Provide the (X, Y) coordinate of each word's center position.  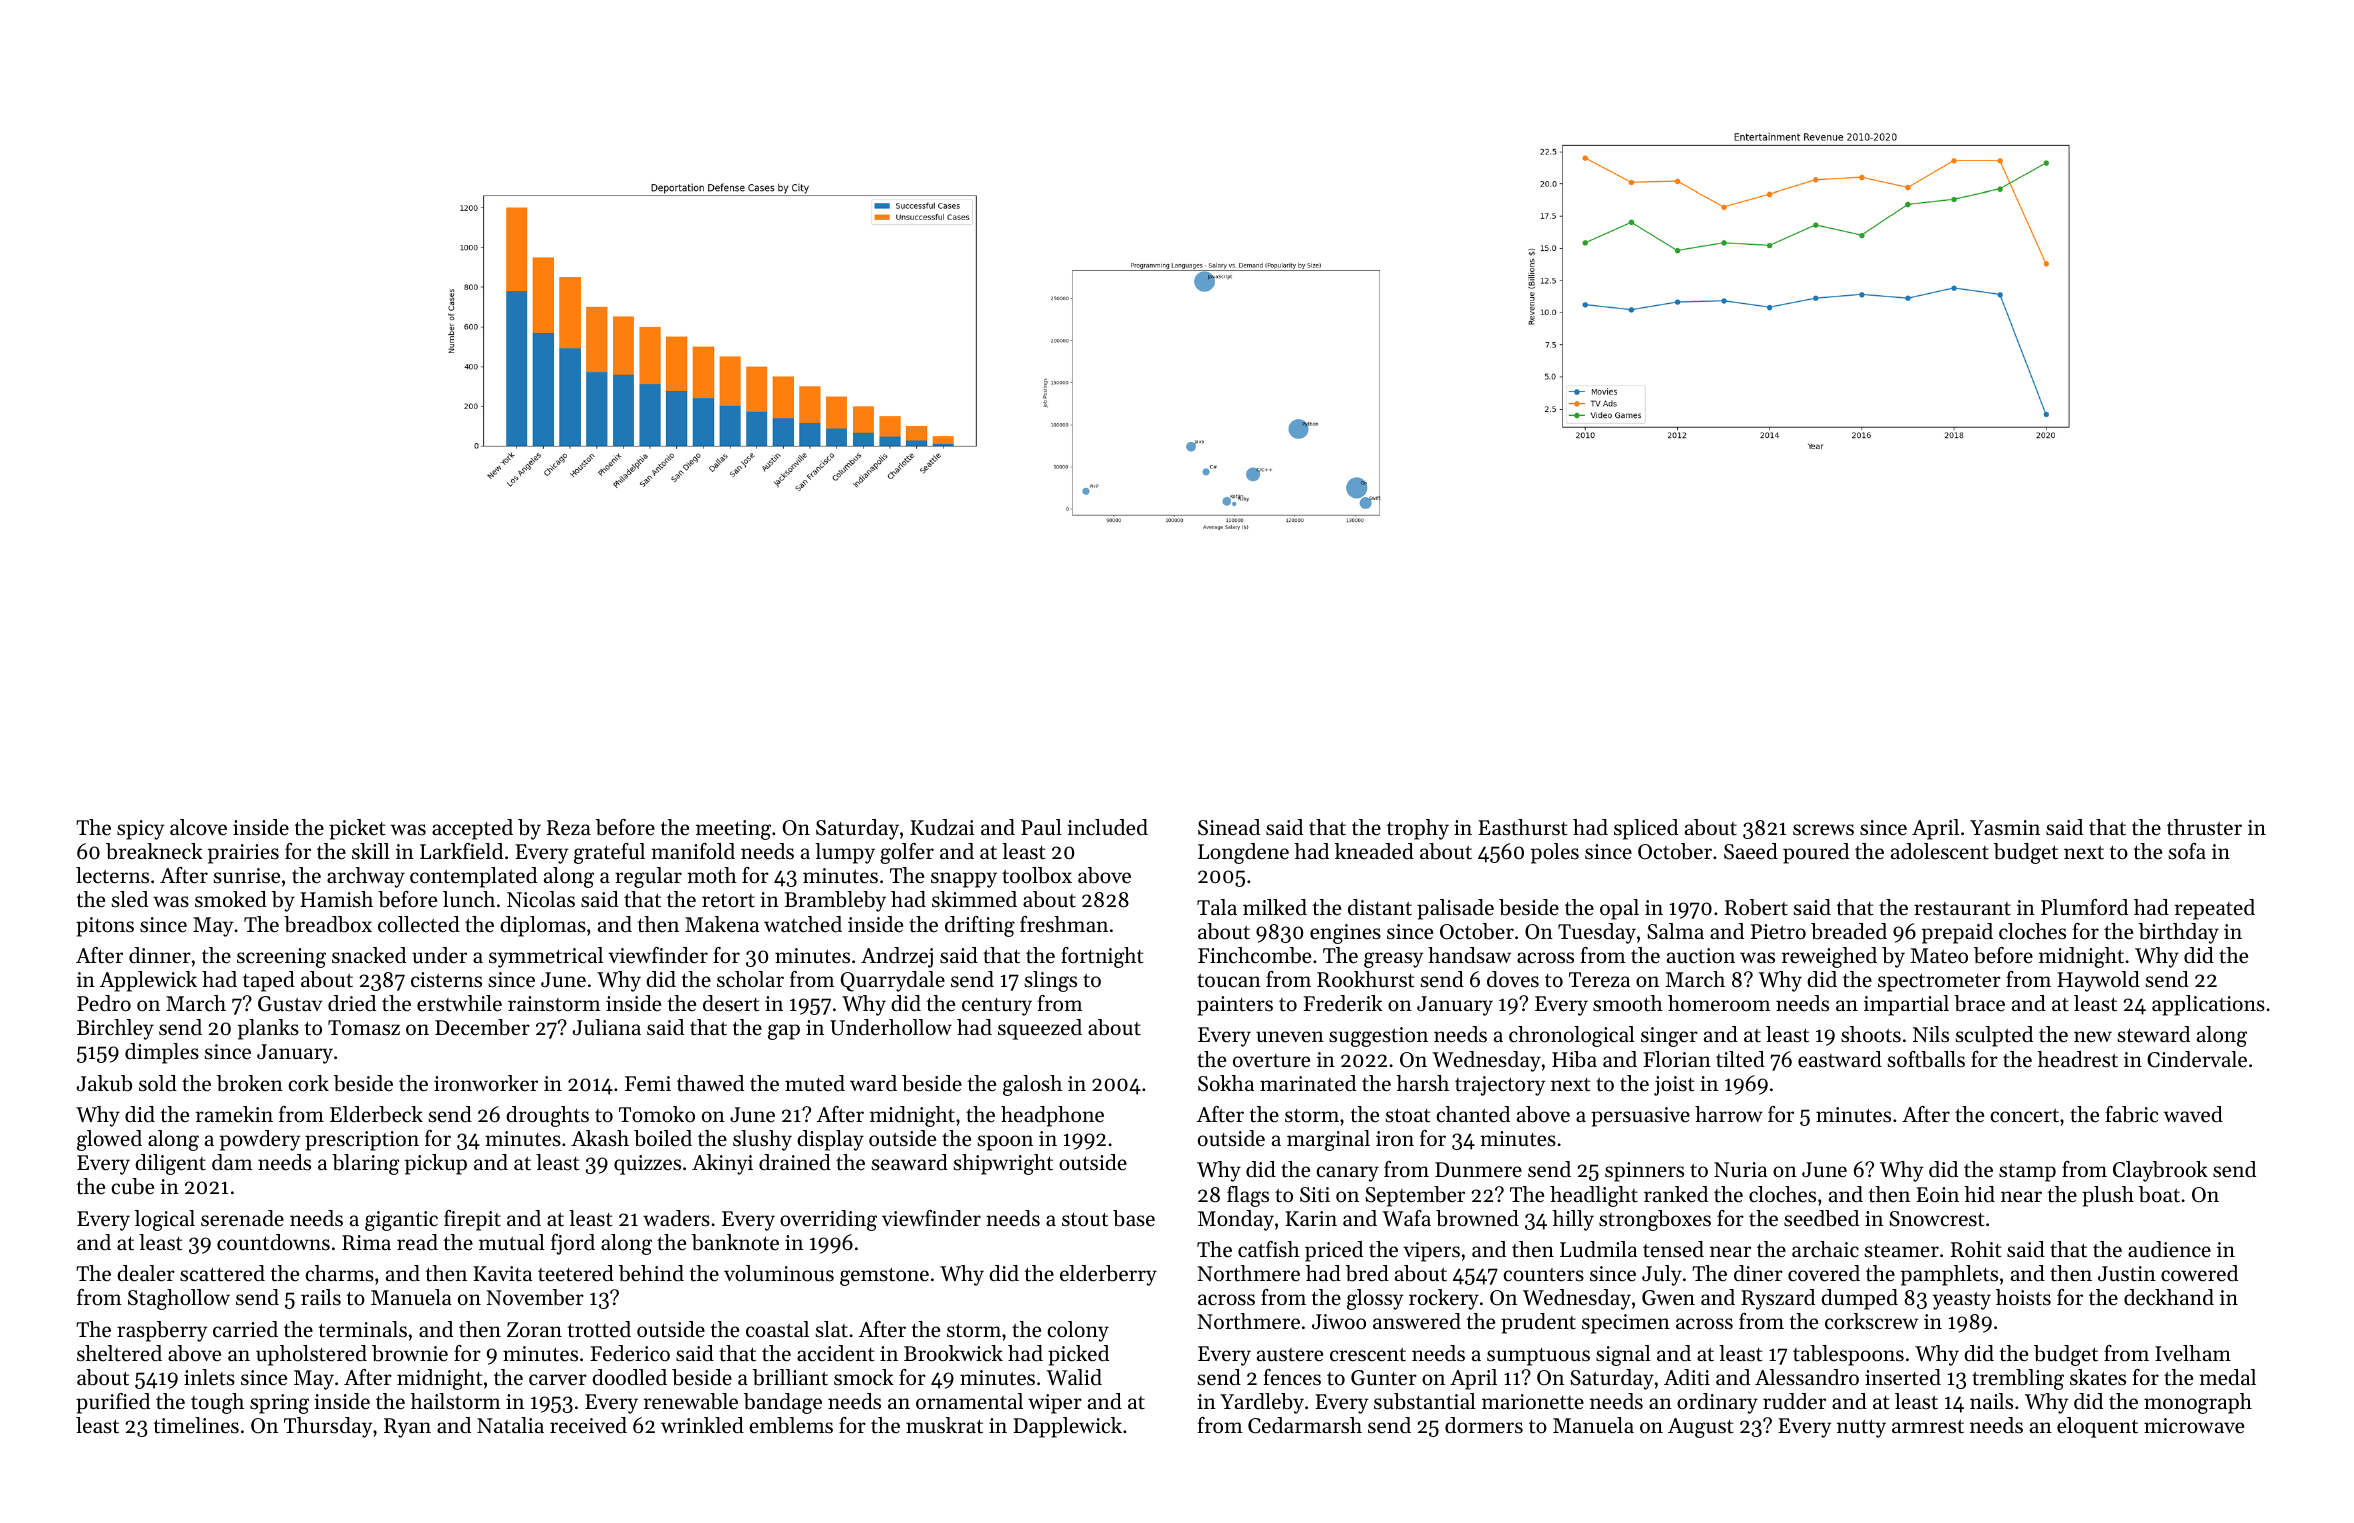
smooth (1628, 1003)
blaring (365, 1164)
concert (2024, 1116)
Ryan (407, 1428)
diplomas (543, 926)
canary (1347, 1174)
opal (1619, 909)
